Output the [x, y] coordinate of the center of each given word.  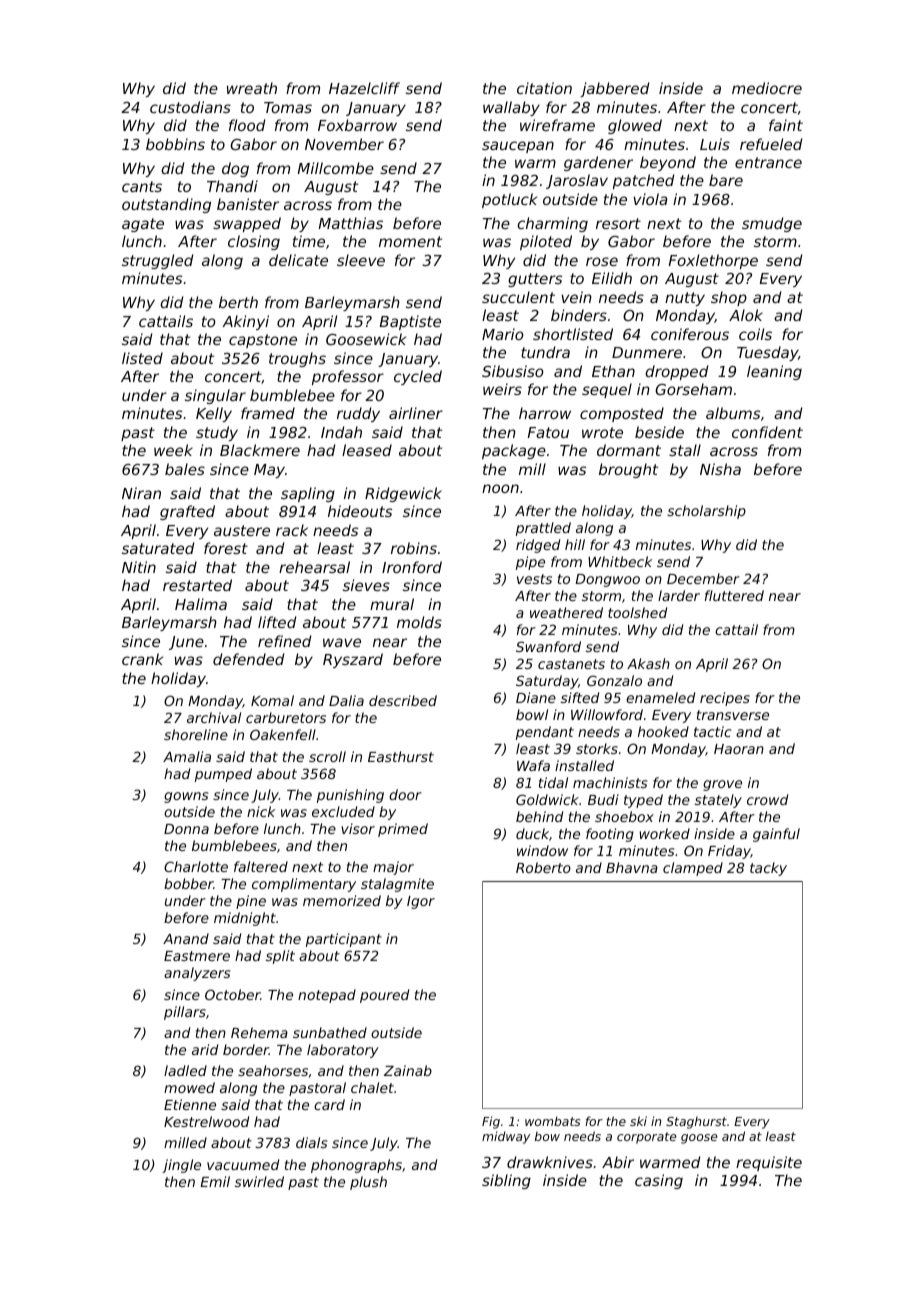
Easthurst [401, 756]
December [703, 578]
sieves [366, 585]
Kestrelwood [206, 1121]
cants [142, 186]
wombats [553, 1121]
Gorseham [693, 389]
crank [142, 659]
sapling [308, 494]
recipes [725, 699]
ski [638, 1121]
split [280, 957]
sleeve [361, 260]
